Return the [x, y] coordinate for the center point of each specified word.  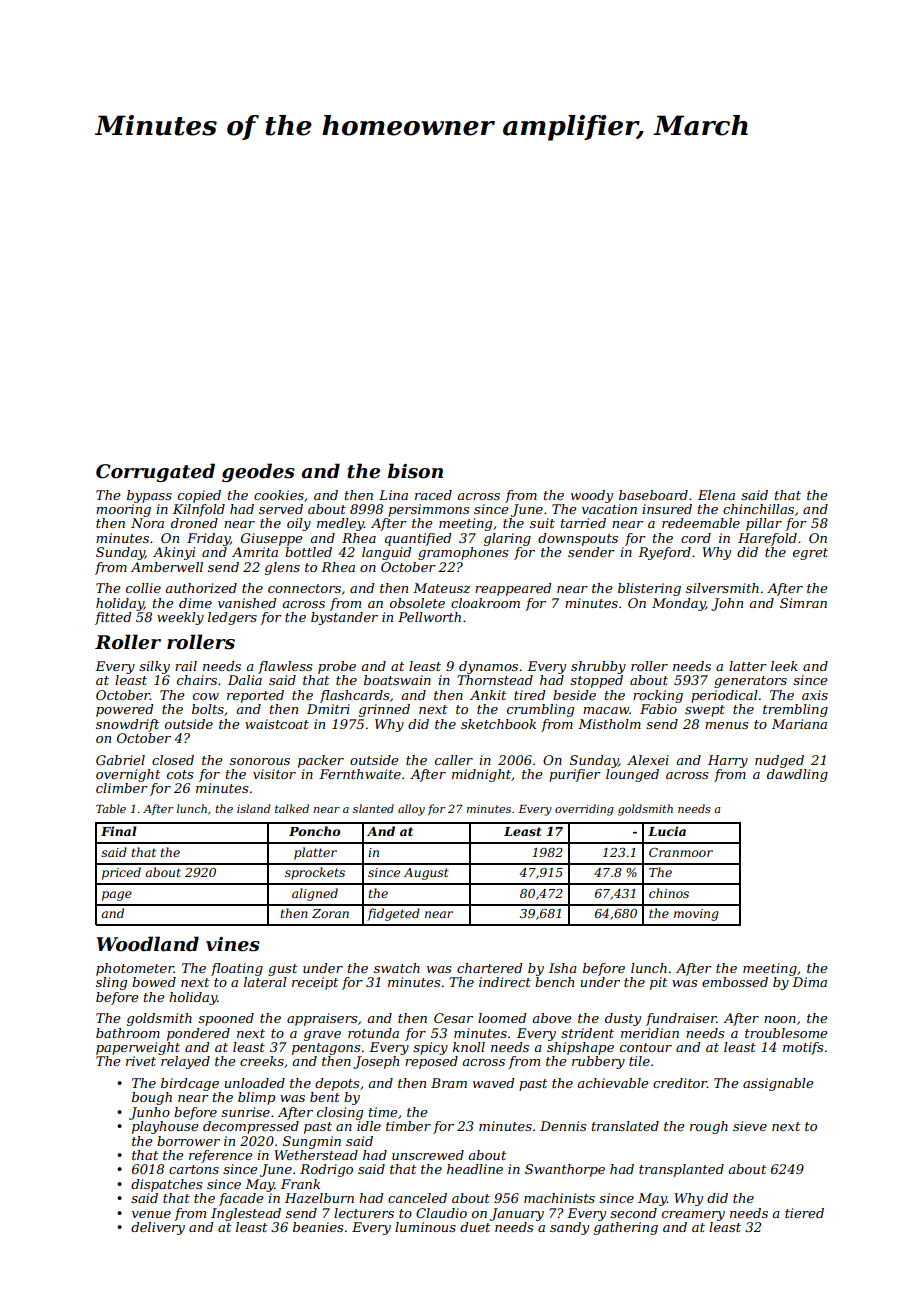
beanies [318, 1227]
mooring [123, 510]
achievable [613, 1083]
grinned [384, 710]
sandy [569, 1228]
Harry [728, 761]
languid [386, 553]
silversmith [722, 588]
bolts [208, 709]
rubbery [598, 1062]
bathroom [128, 1033]
